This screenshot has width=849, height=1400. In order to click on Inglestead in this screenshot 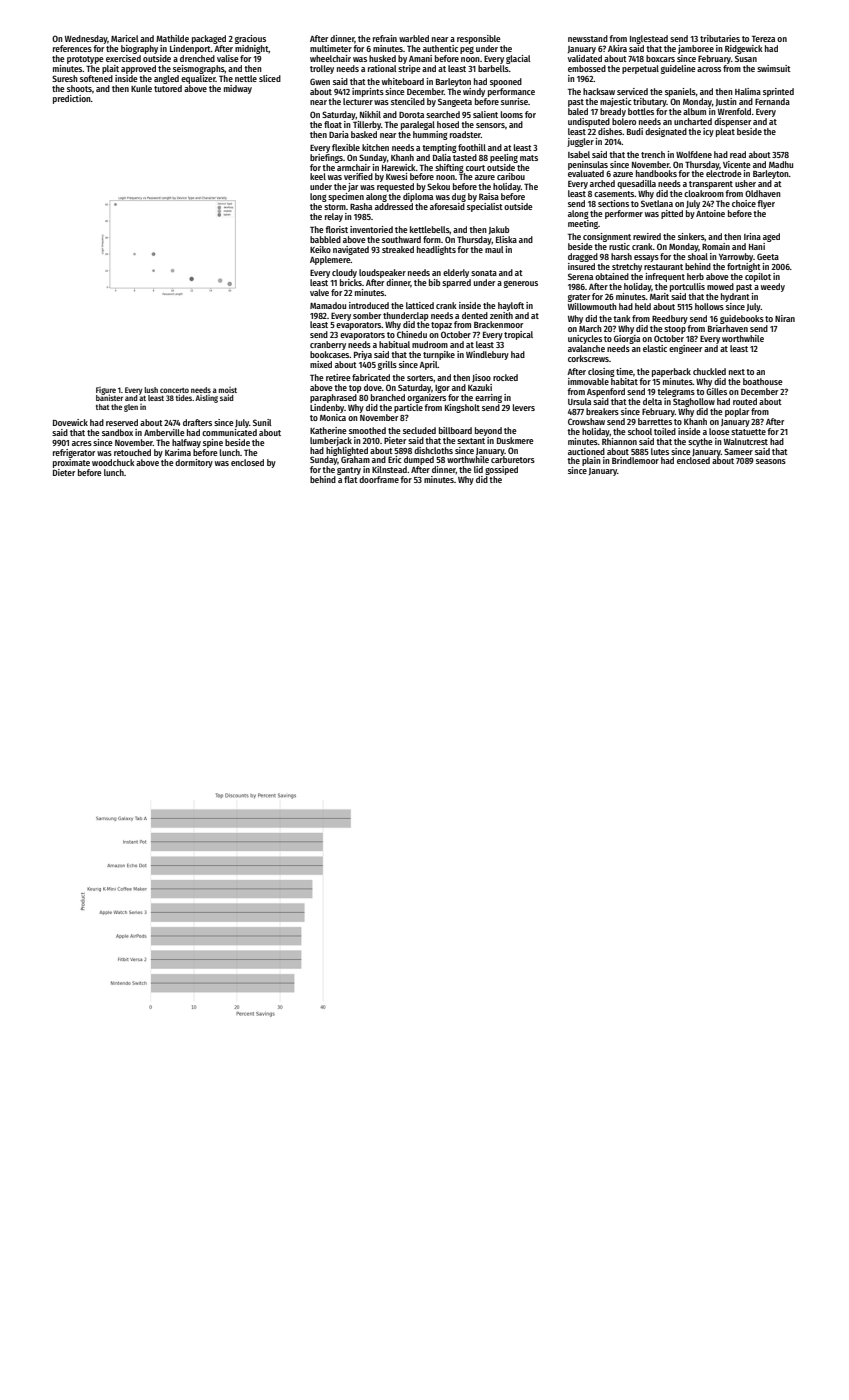, I will do `click(649, 39)`.
